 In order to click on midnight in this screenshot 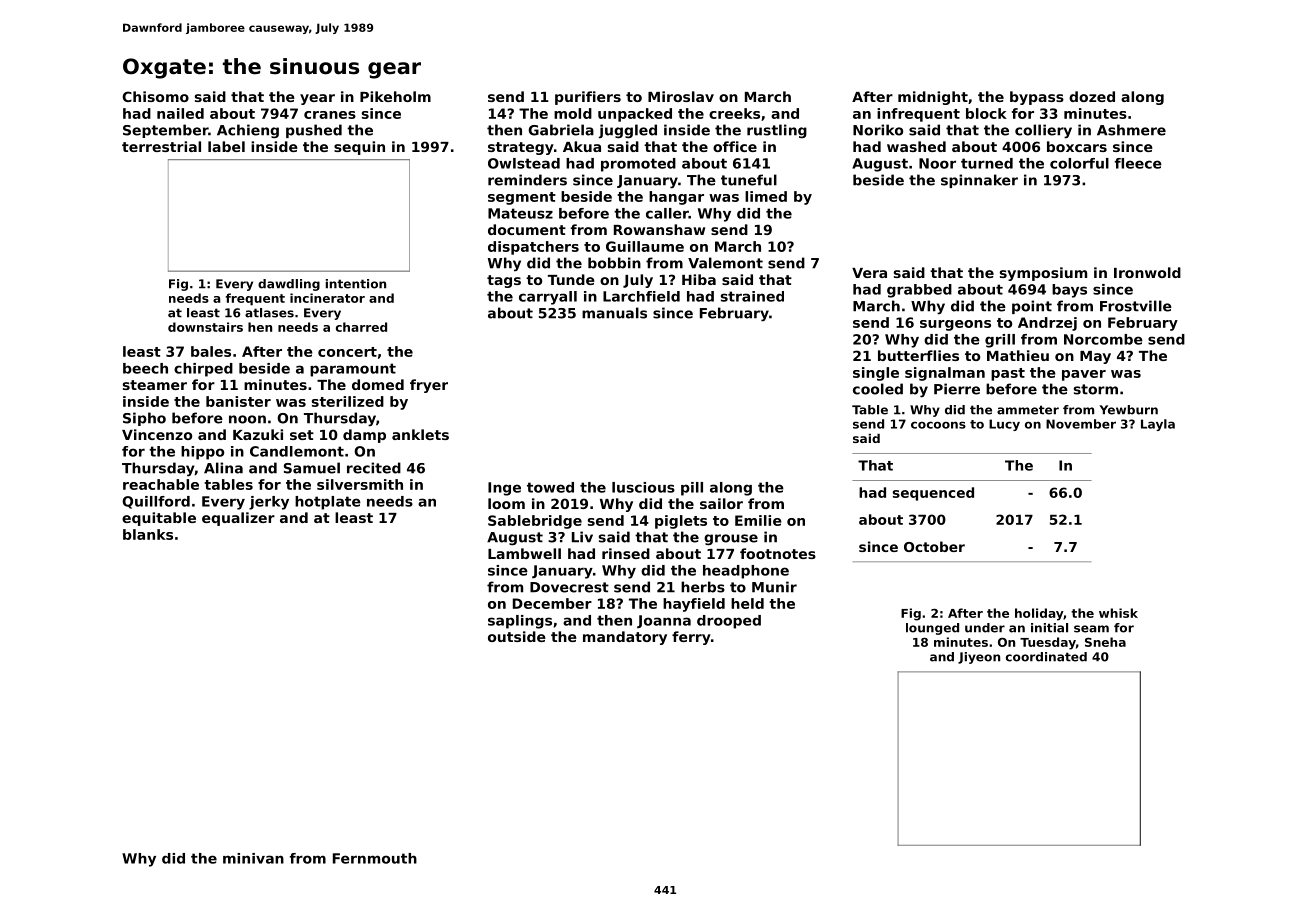, I will do `click(933, 98)`.
